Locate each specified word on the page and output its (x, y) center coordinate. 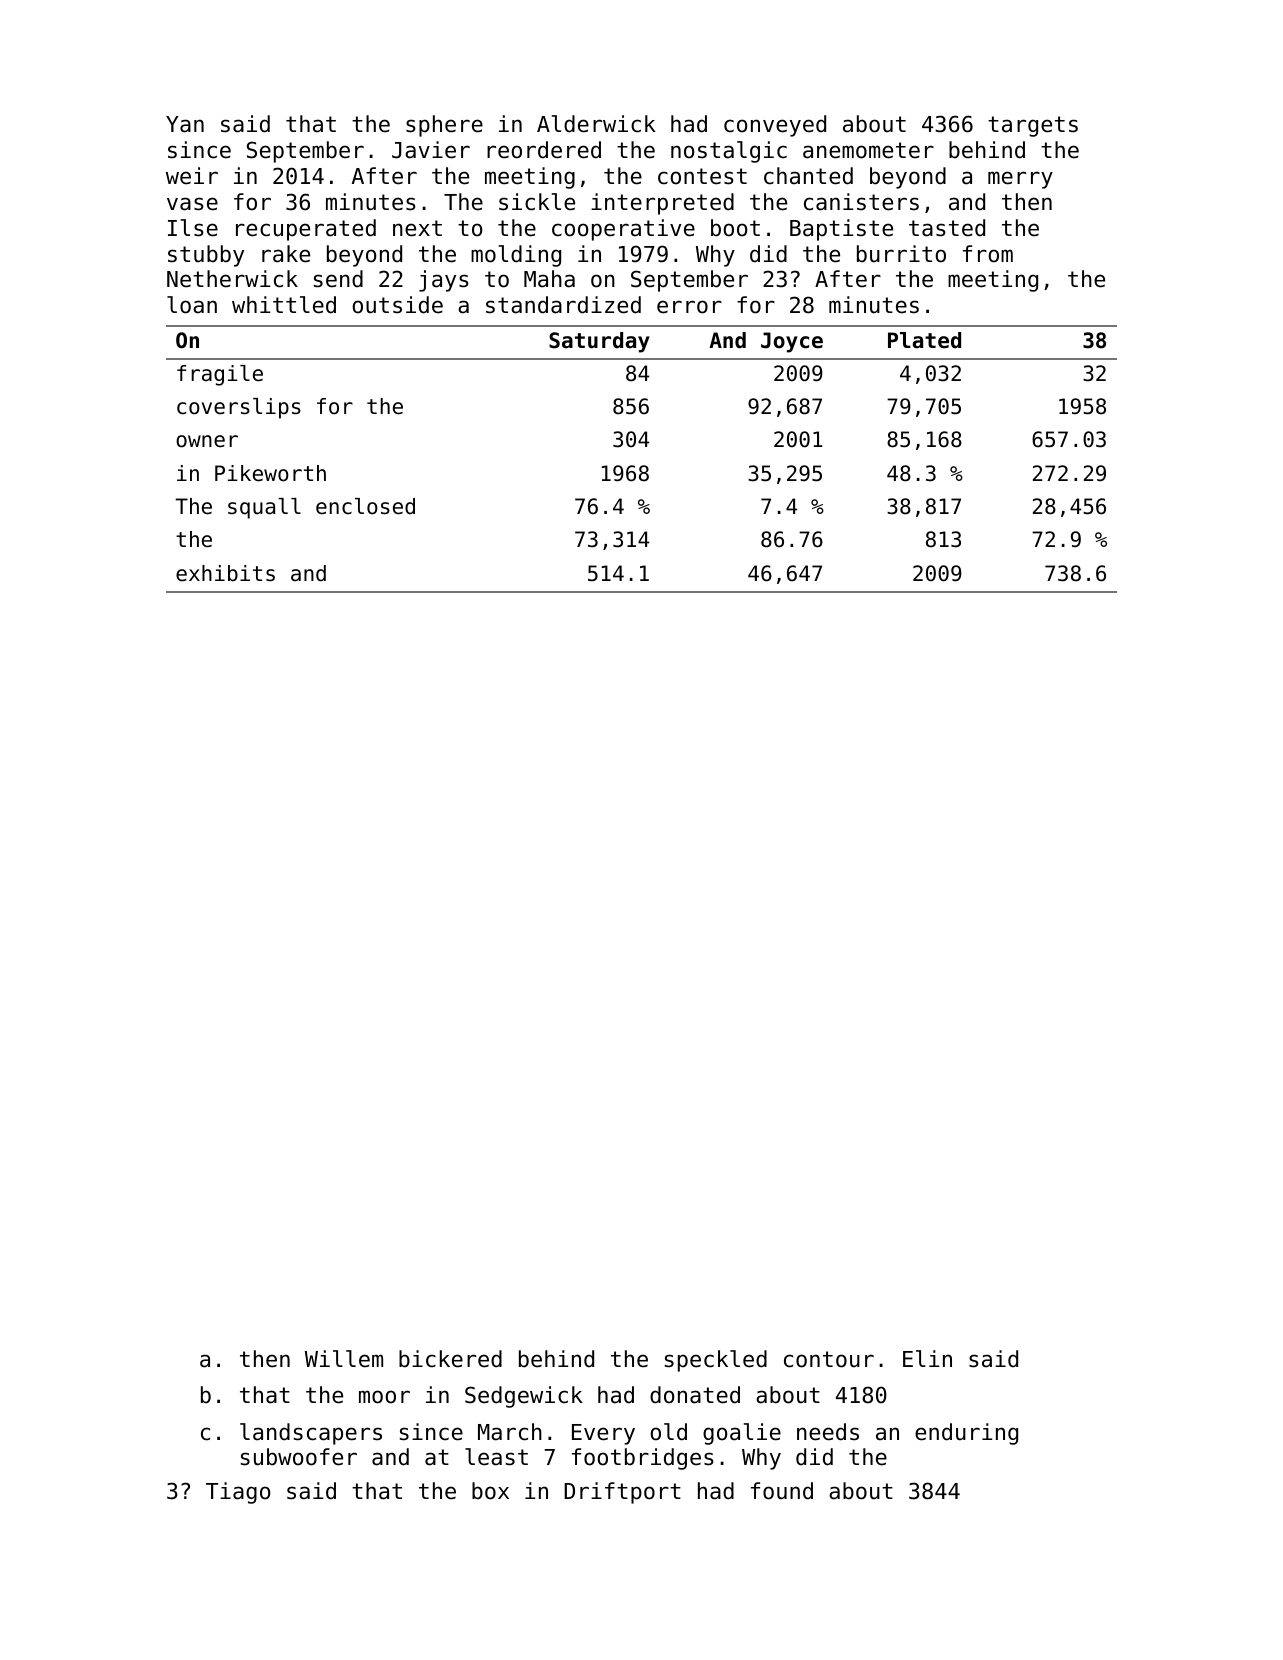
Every (603, 1434)
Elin (927, 1358)
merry (1020, 180)
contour (829, 1359)
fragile (220, 375)
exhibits (225, 573)
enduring (966, 1434)
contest (702, 176)
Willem (344, 1359)
